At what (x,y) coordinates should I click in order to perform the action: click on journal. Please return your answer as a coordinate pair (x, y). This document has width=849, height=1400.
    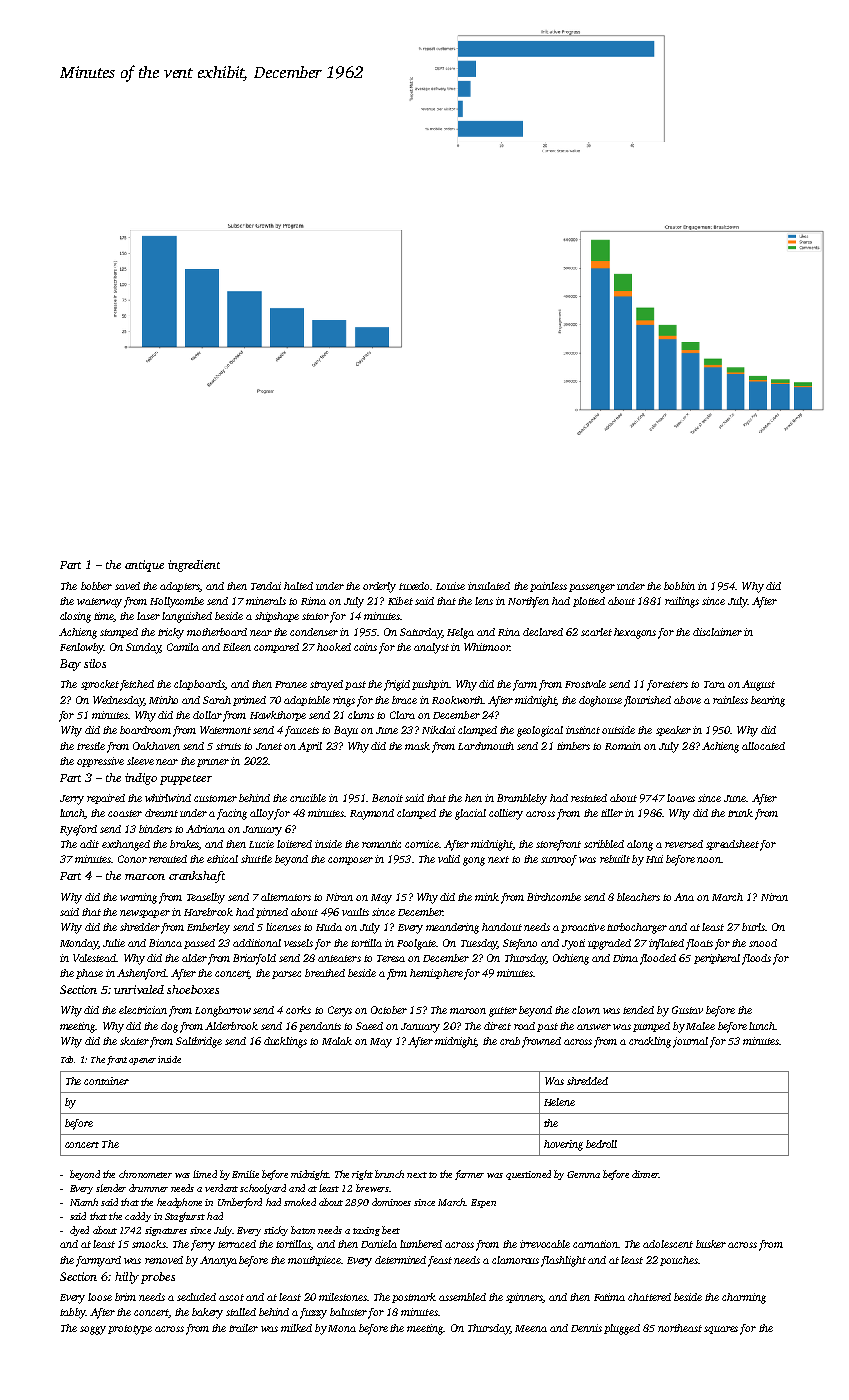
    Looking at the image, I should click on (690, 1042).
